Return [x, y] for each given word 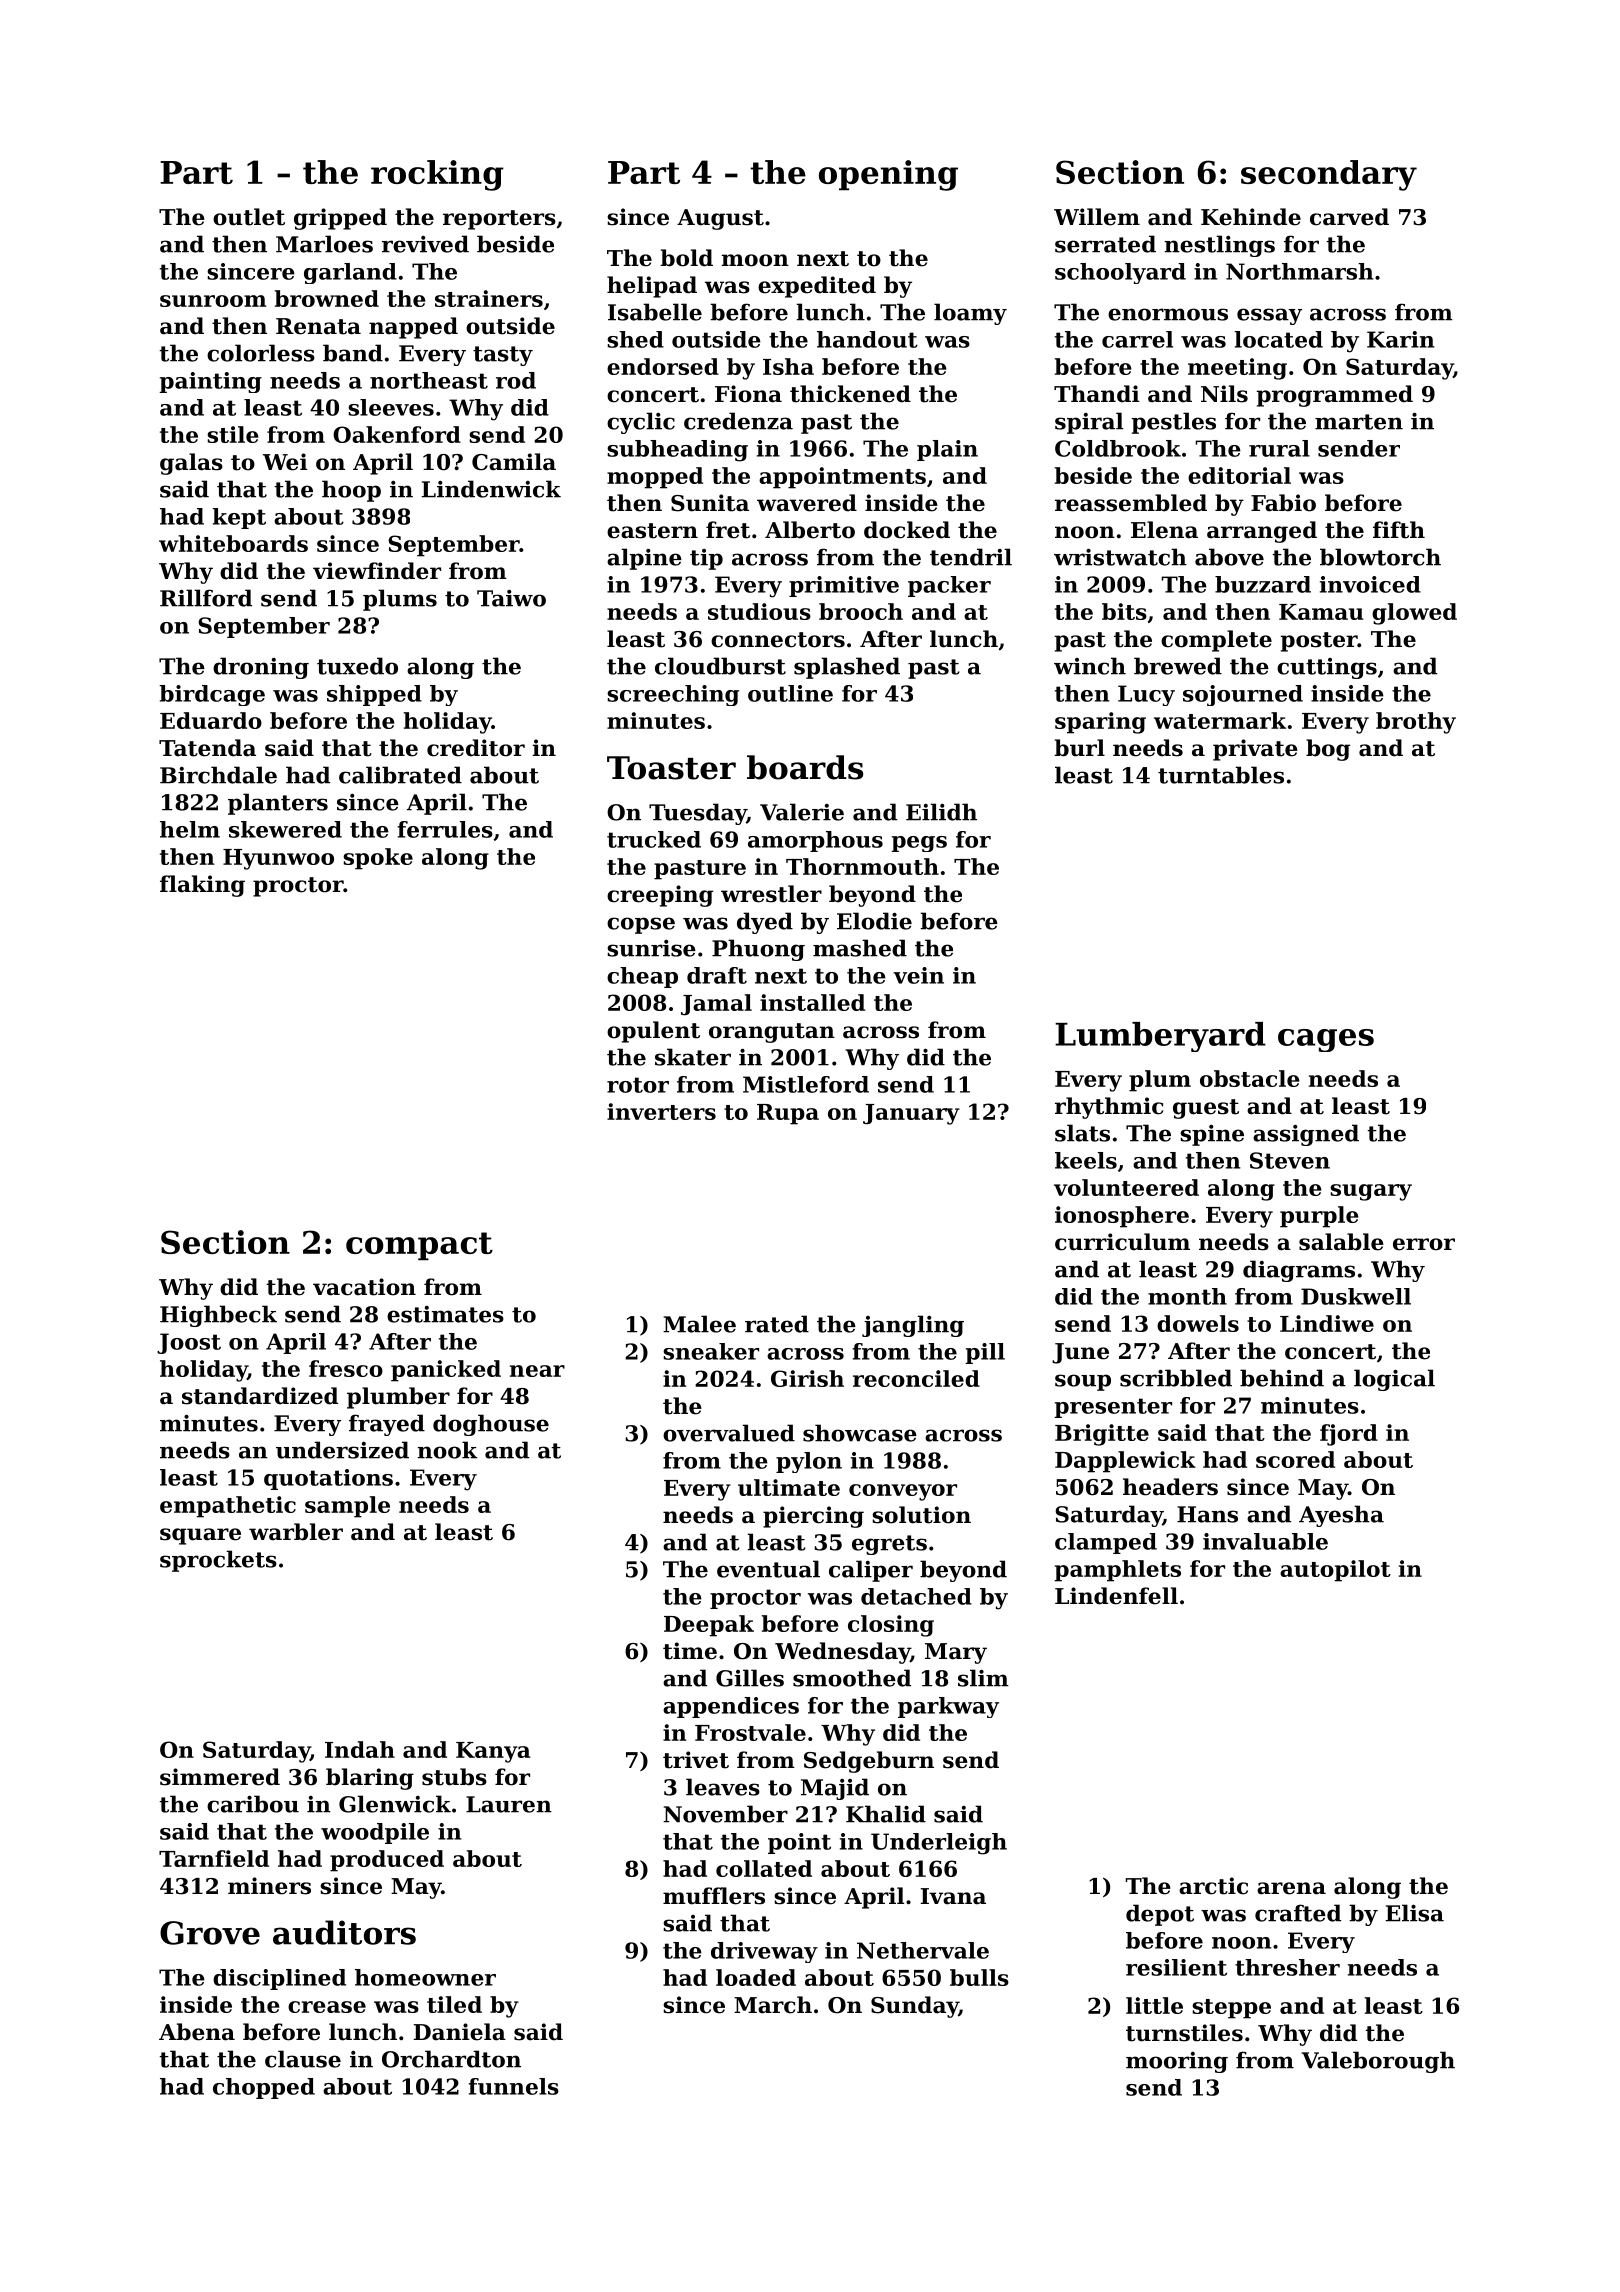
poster [1319, 642]
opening [888, 175]
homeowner [425, 1977]
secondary [1329, 175]
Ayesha [1341, 1516]
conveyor [903, 1492]
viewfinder [377, 571]
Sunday [915, 2007]
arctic [1213, 1886]
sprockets [218, 1561]
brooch [861, 611]
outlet [249, 217]
